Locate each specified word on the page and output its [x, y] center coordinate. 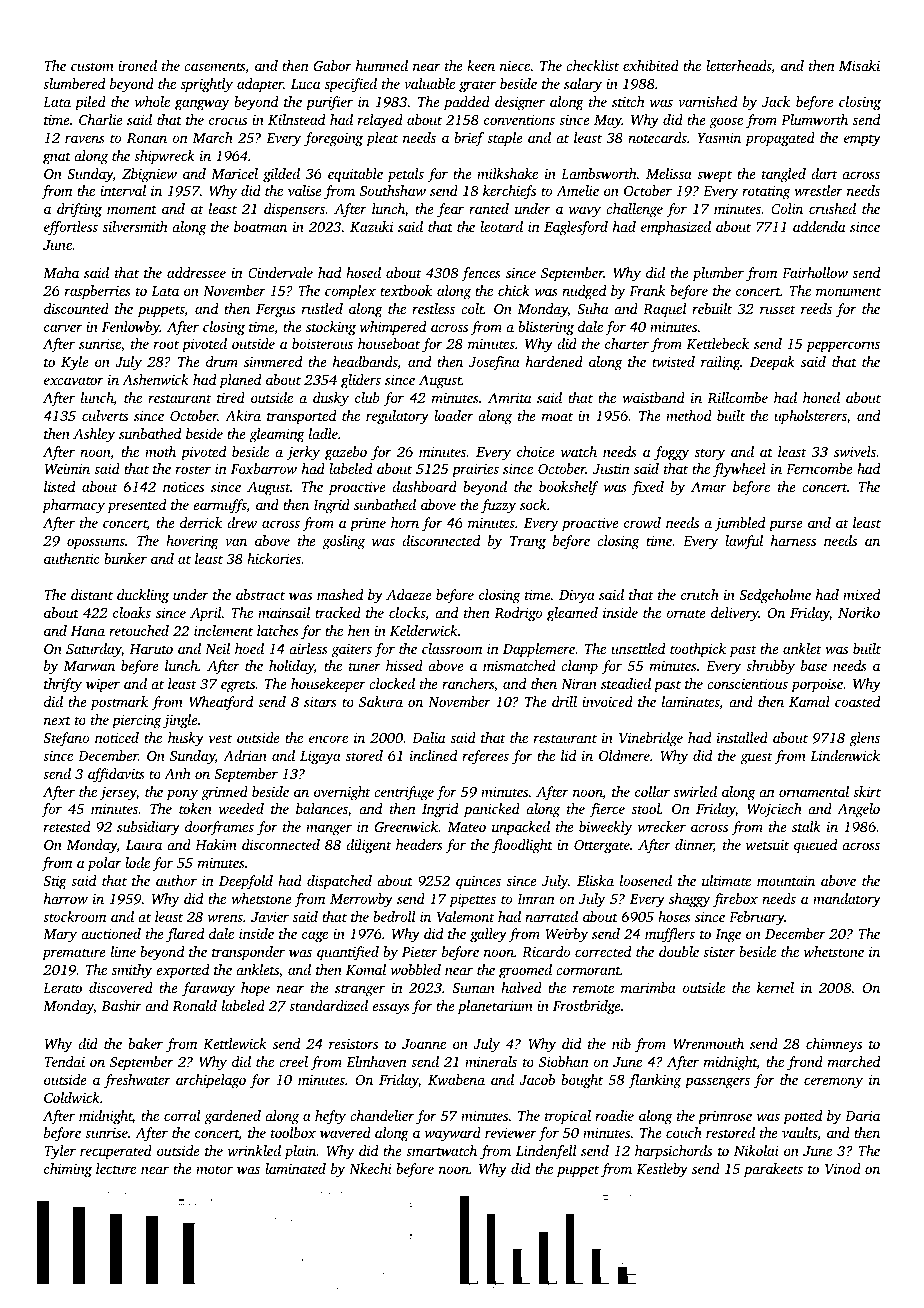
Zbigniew [149, 175]
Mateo [466, 827]
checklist [592, 65]
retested [67, 826]
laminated [295, 1168]
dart [824, 173]
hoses [674, 916]
